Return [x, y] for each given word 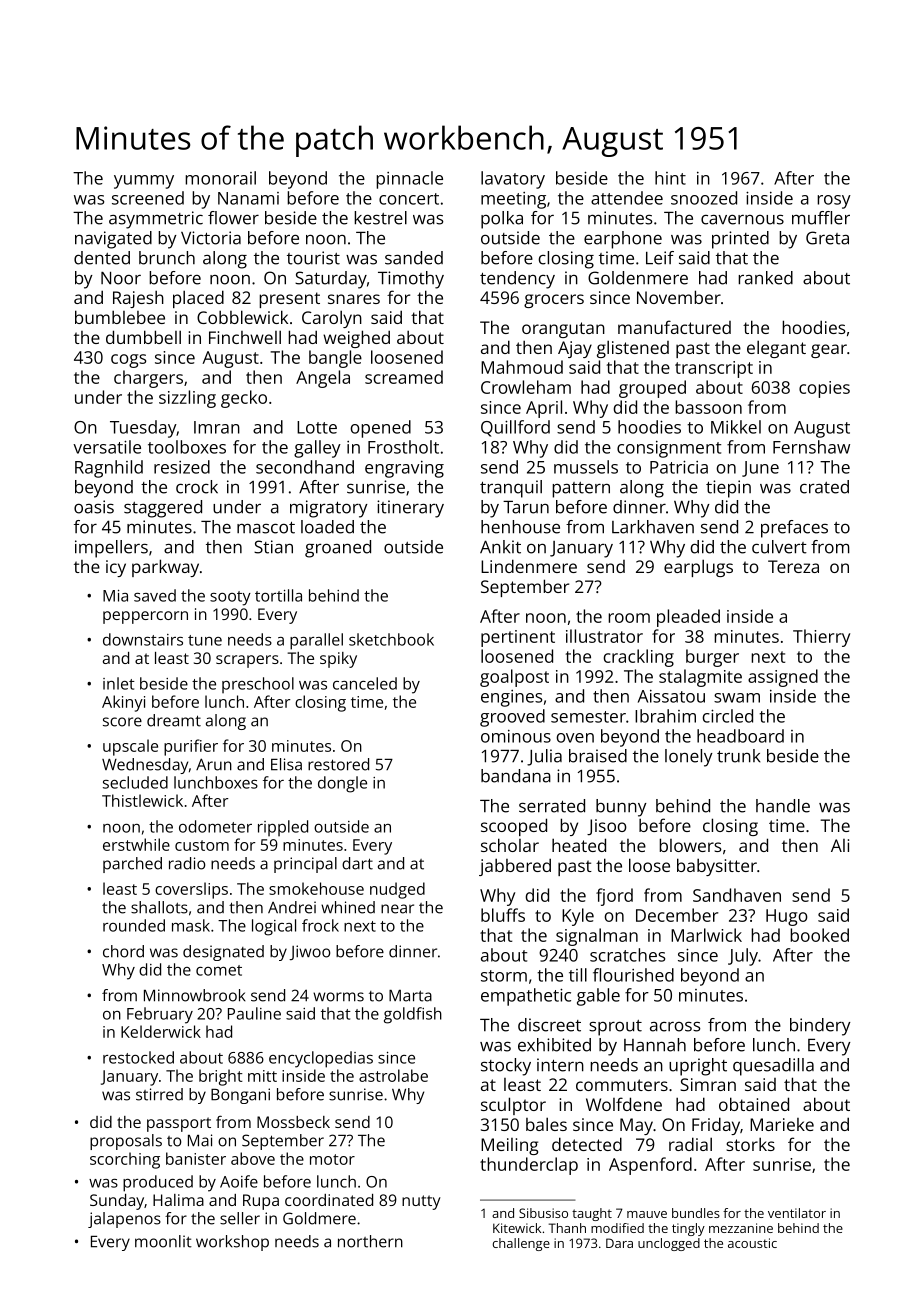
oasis [94, 507]
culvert [779, 547]
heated [579, 845]
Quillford [515, 428]
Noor [121, 278]
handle [783, 806]
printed [740, 240]
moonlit [163, 1241]
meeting [513, 200]
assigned [783, 678]
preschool [258, 685]
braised [598, 756]
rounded [134, 925]
